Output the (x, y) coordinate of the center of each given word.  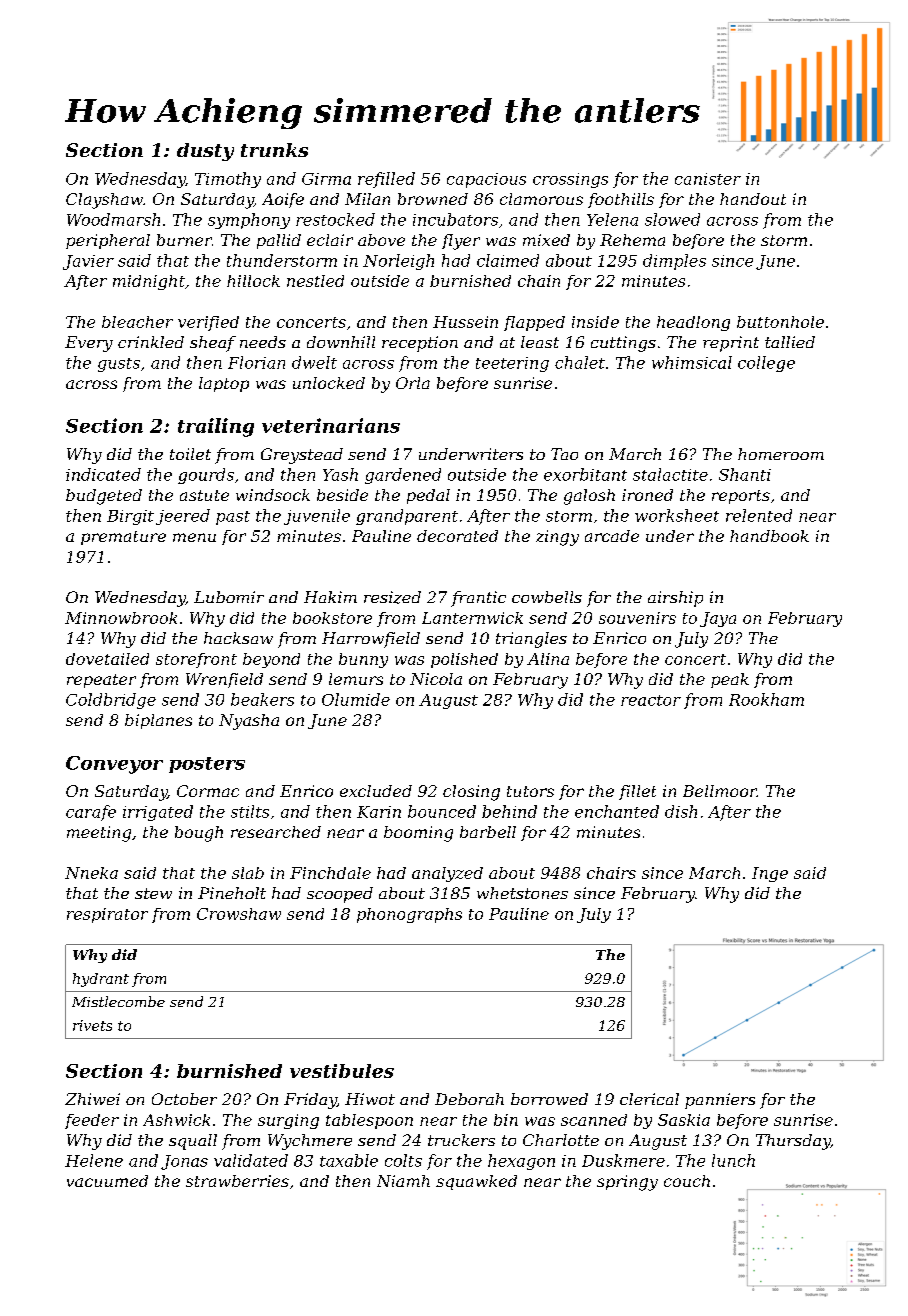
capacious (486, 180)
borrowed (549, 1099)
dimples (674, 262)
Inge (770, 874)
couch (687, 1181)
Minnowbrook (121, 618)
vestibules (342, 1071)
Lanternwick (472, 618)
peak (730, 680)
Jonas (184, 1162)
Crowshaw (239, 914)
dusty (205, 152)
